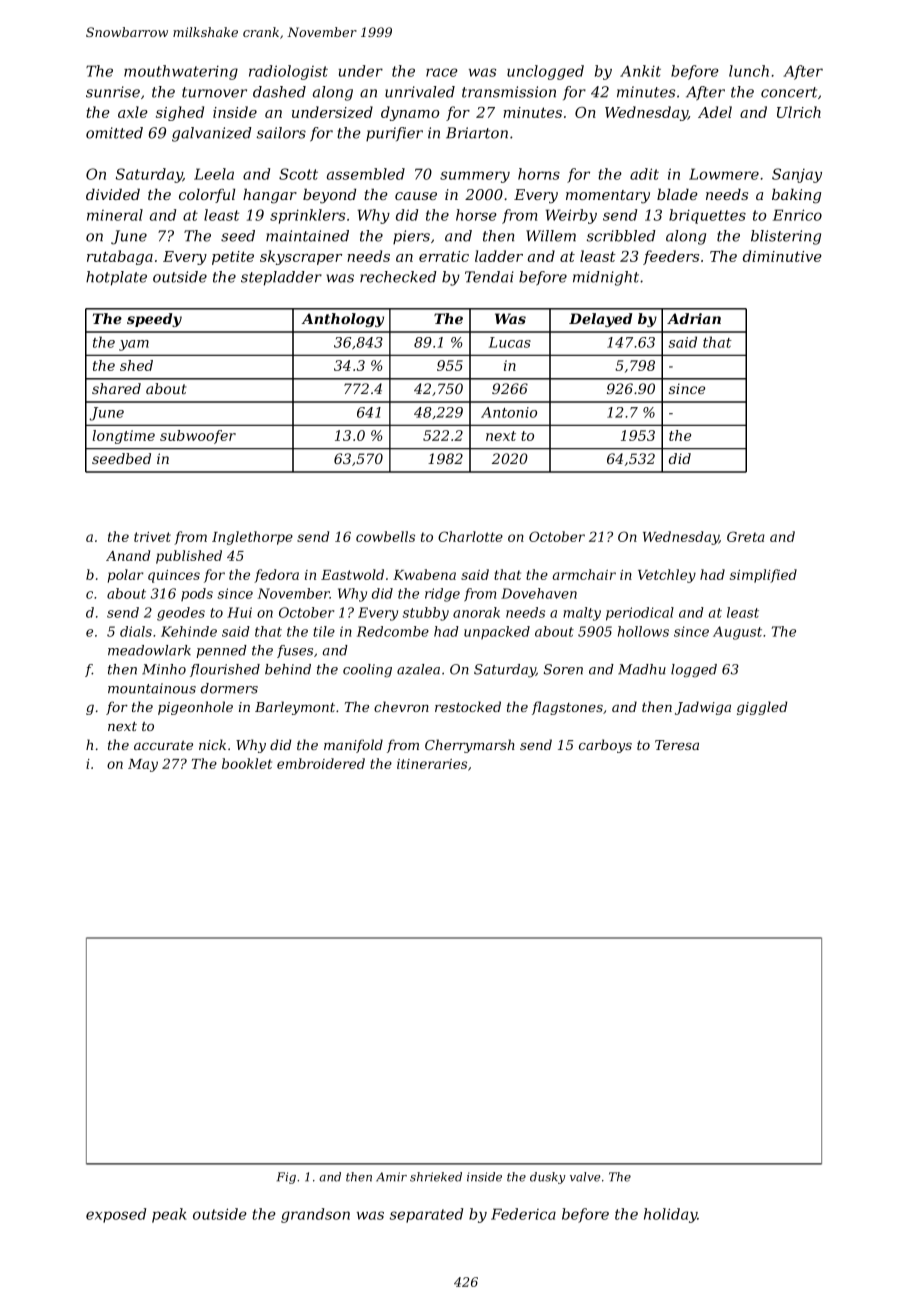 The image size is (908, 1316). What do you see at coordinates (181, 72) in the screenshot?
I see `mouthwatering` at bounding box center [181, 72].
